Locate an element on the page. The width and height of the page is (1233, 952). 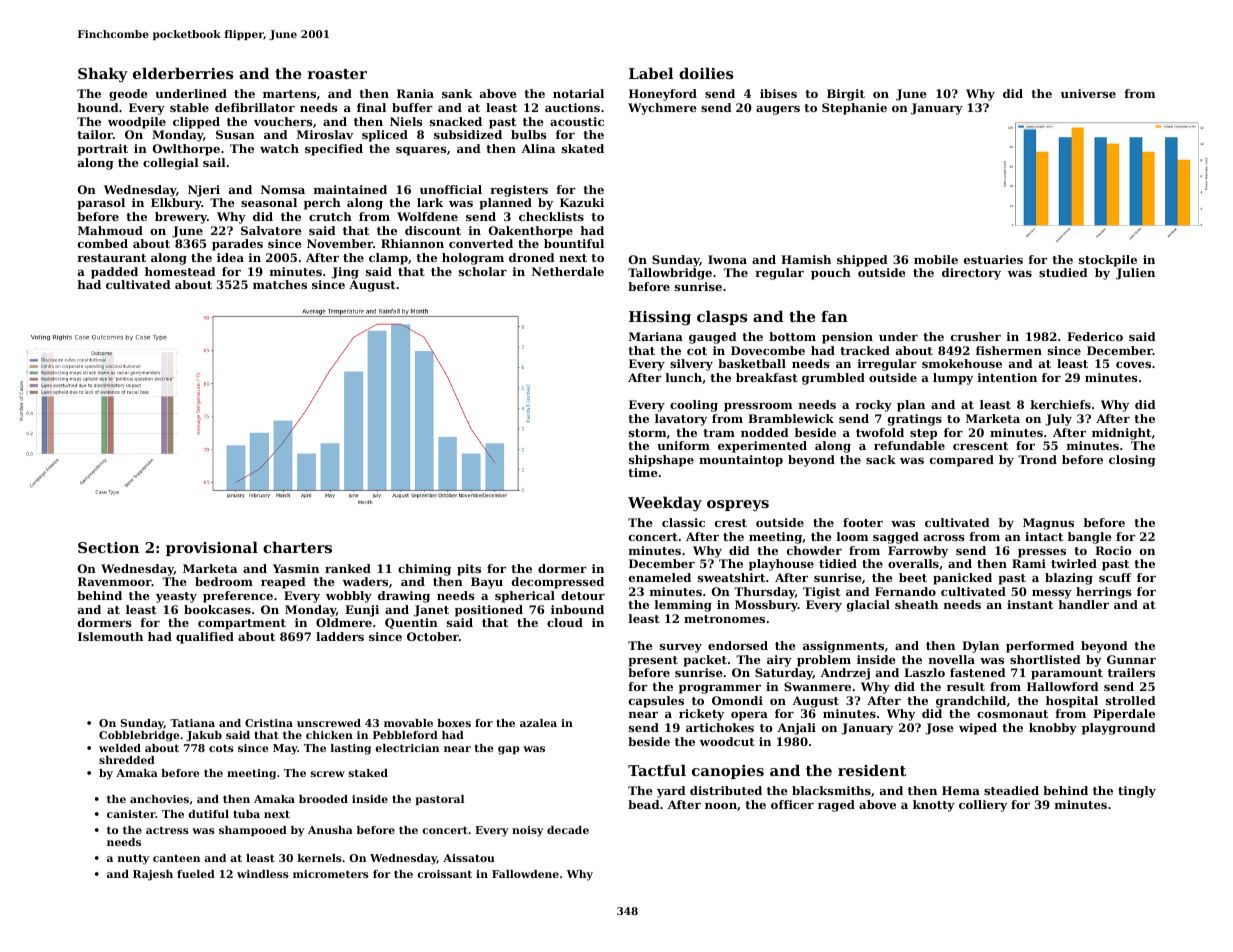
movable is located at coordinates (408, 723).
